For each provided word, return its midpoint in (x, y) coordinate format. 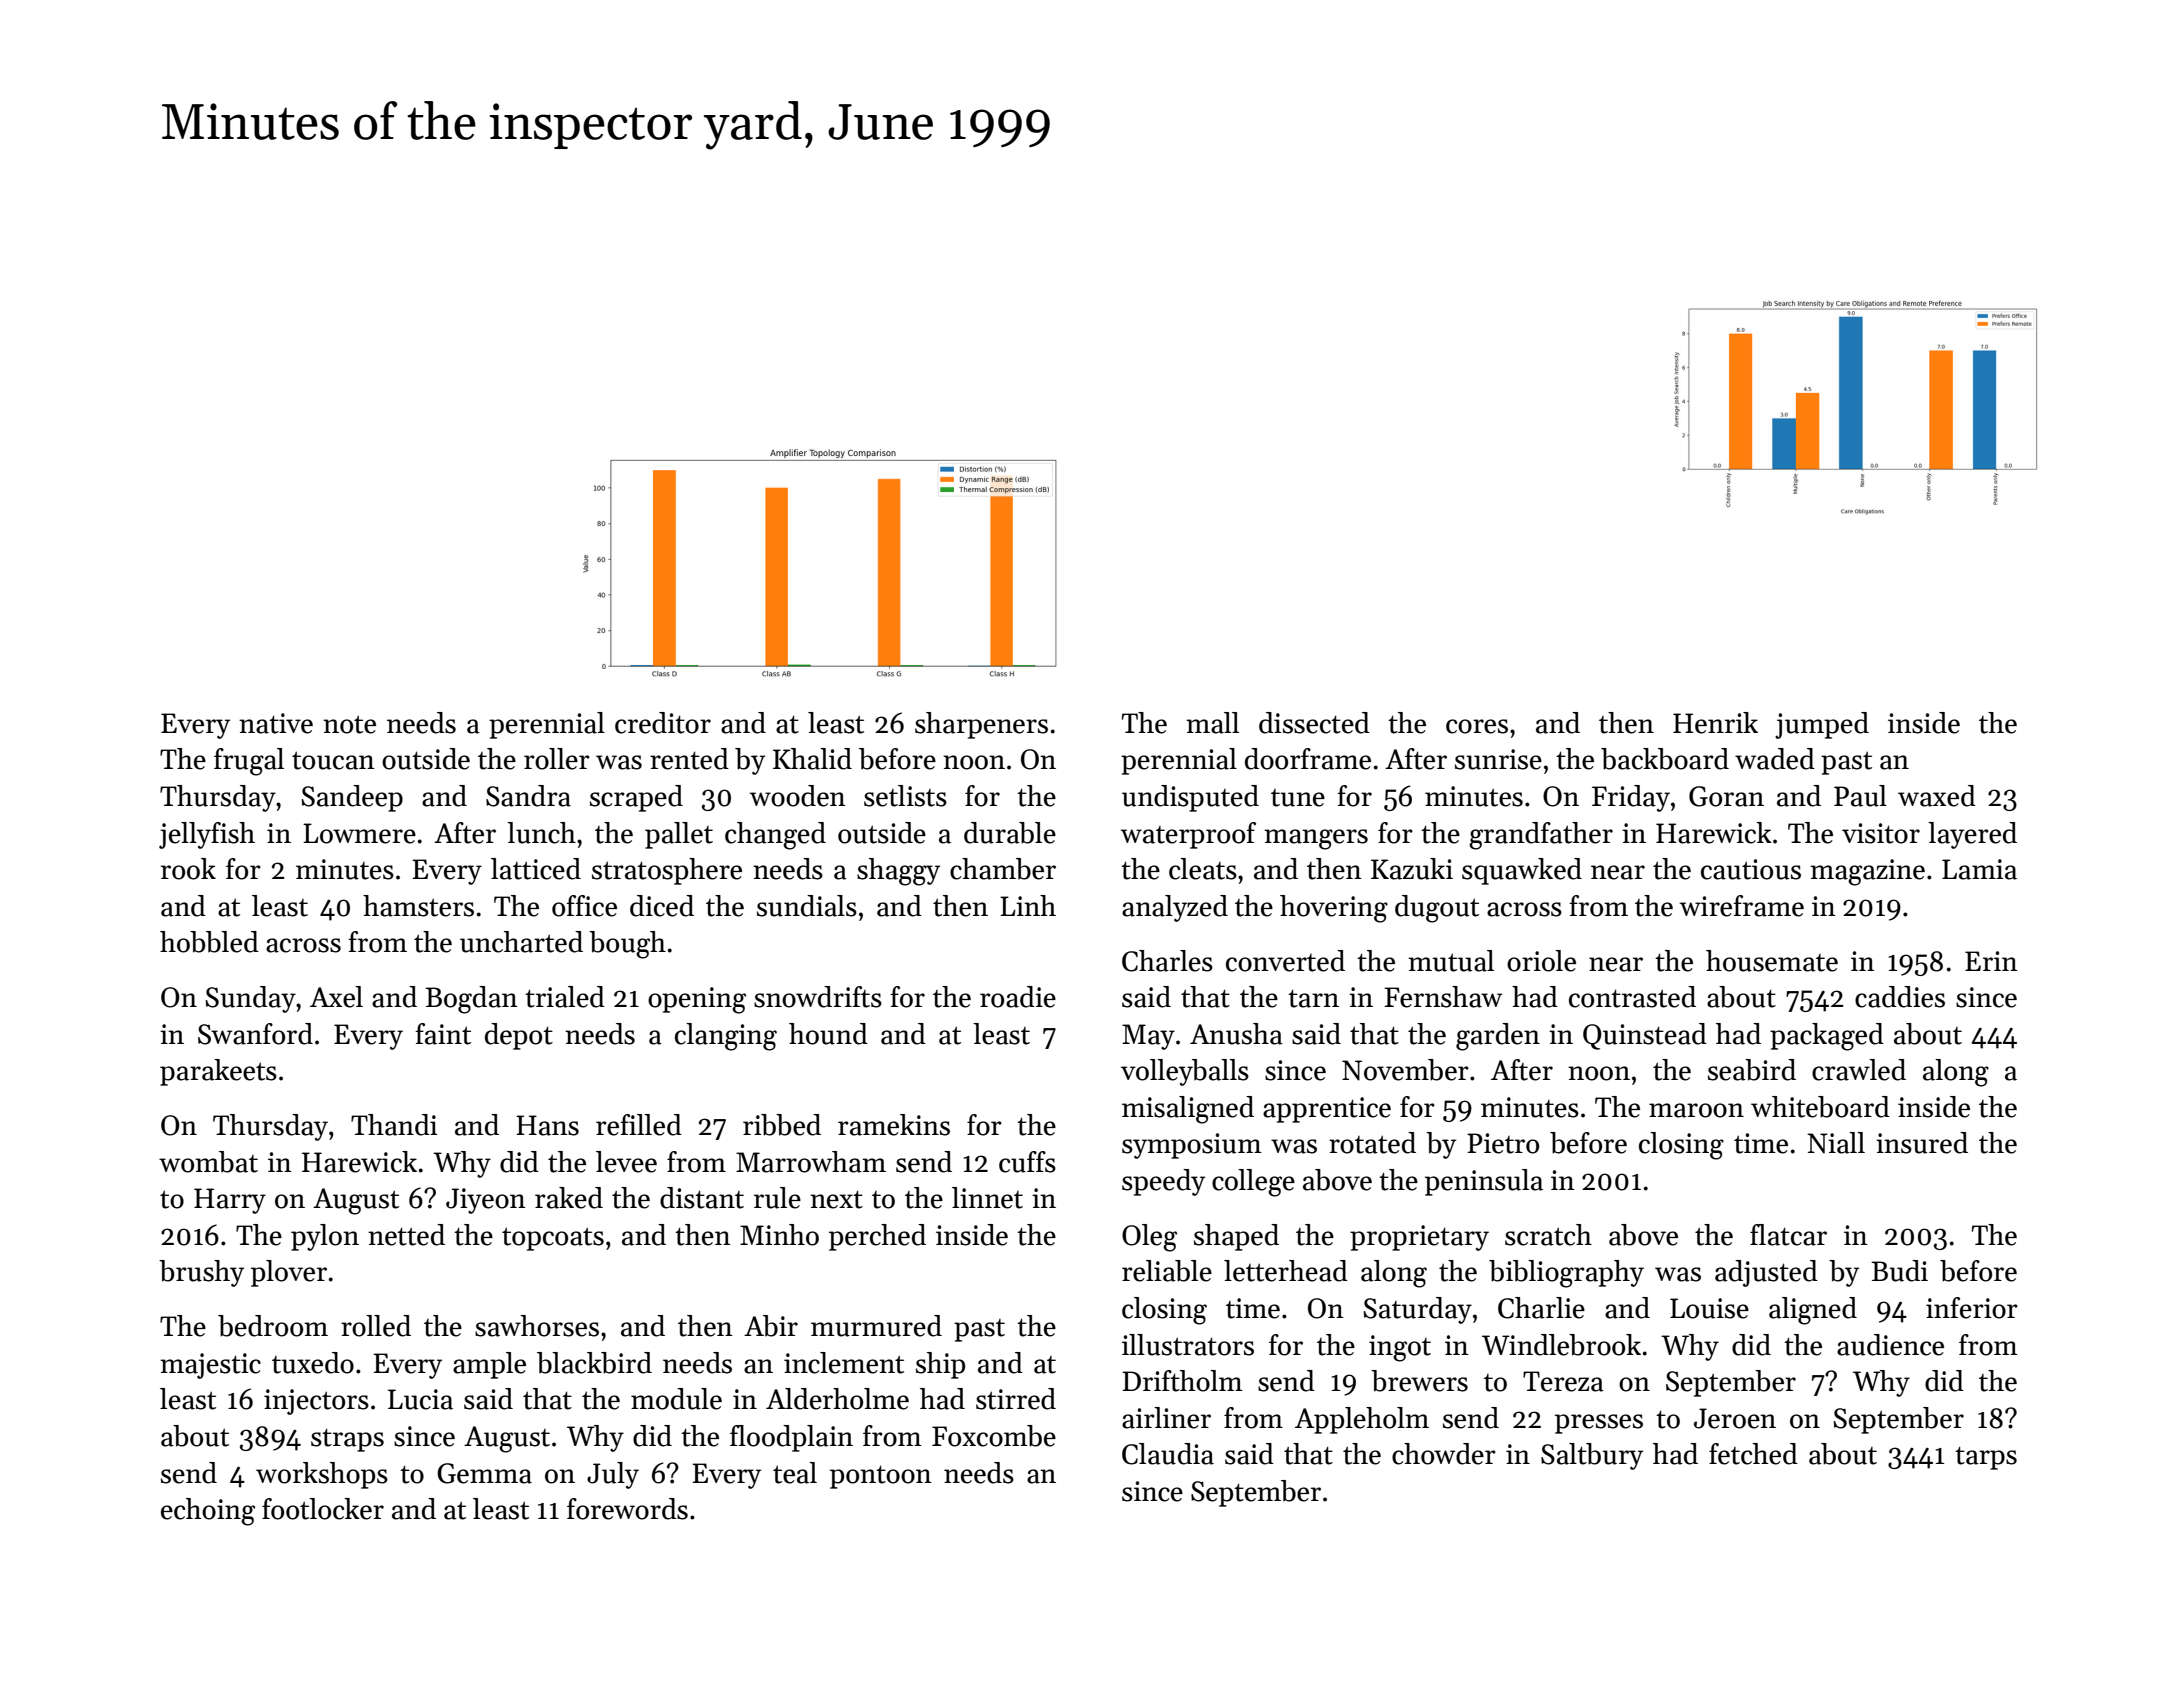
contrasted (1632, 997)
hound (828, 1034)
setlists (905, 796)
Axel (336, 997)
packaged (1827, 1037)
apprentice (1327, 1110)
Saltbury (1592, 1456)
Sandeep (352, 798)
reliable (1167, 1271)
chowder (1444, 1454)
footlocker (323, 1509)
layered (1972, 835)
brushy (201, 1273)
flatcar (1788, 1235)
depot (519, 1036)
